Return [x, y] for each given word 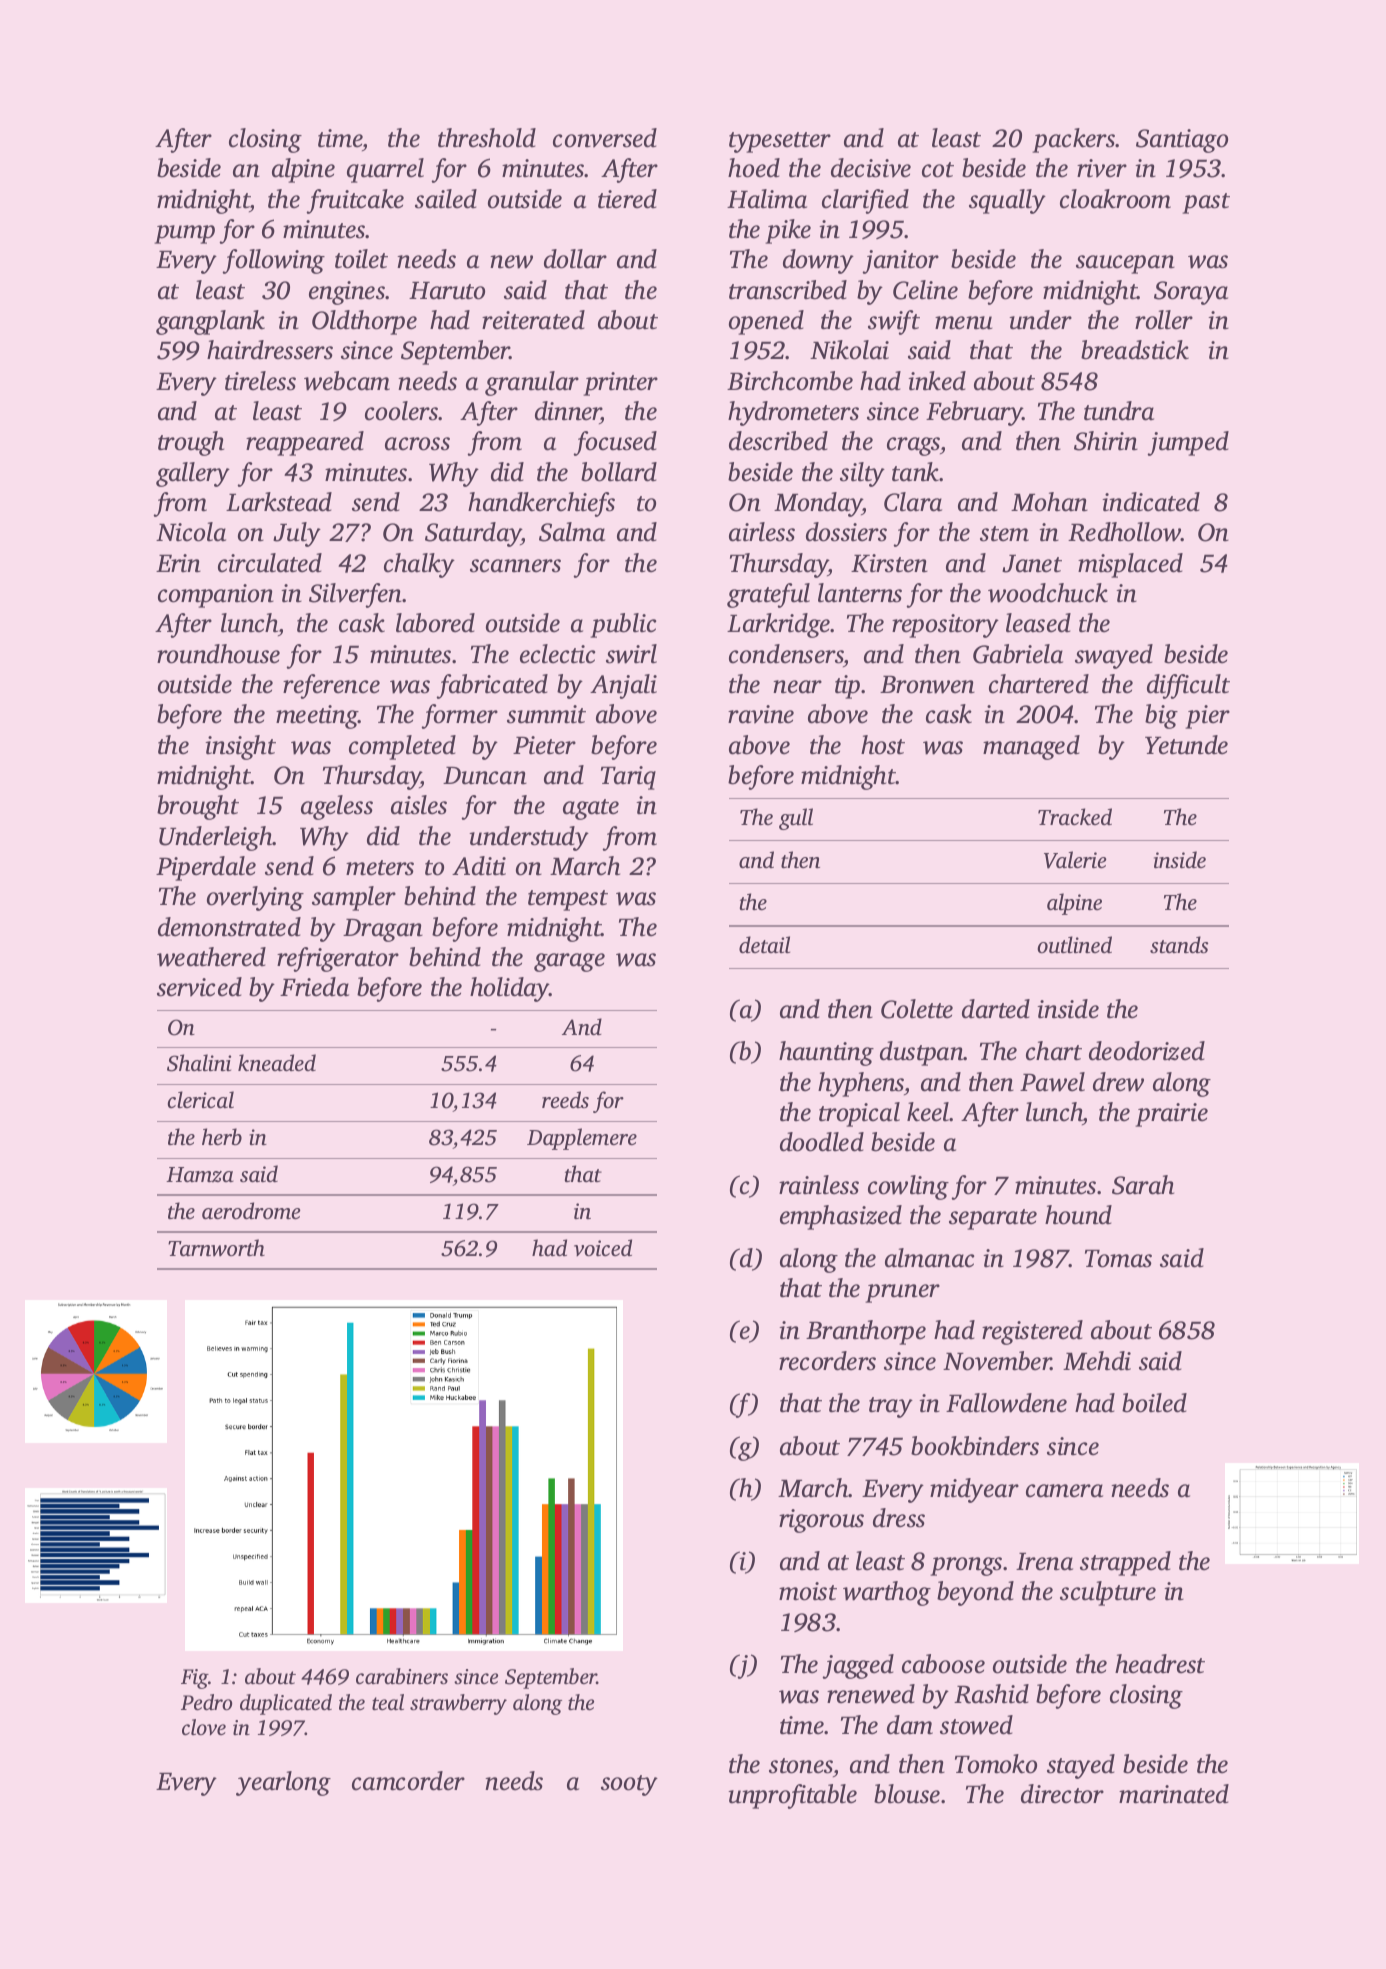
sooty [629, 1785]
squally [1007, 201]
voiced [603, 1247]
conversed [605, 138]
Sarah [1143, 1185]
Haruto [447, 291]
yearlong [283, 1783]
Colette [917, 1009]
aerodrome [251, 1210]
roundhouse [218, 654]
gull [796, 819]
